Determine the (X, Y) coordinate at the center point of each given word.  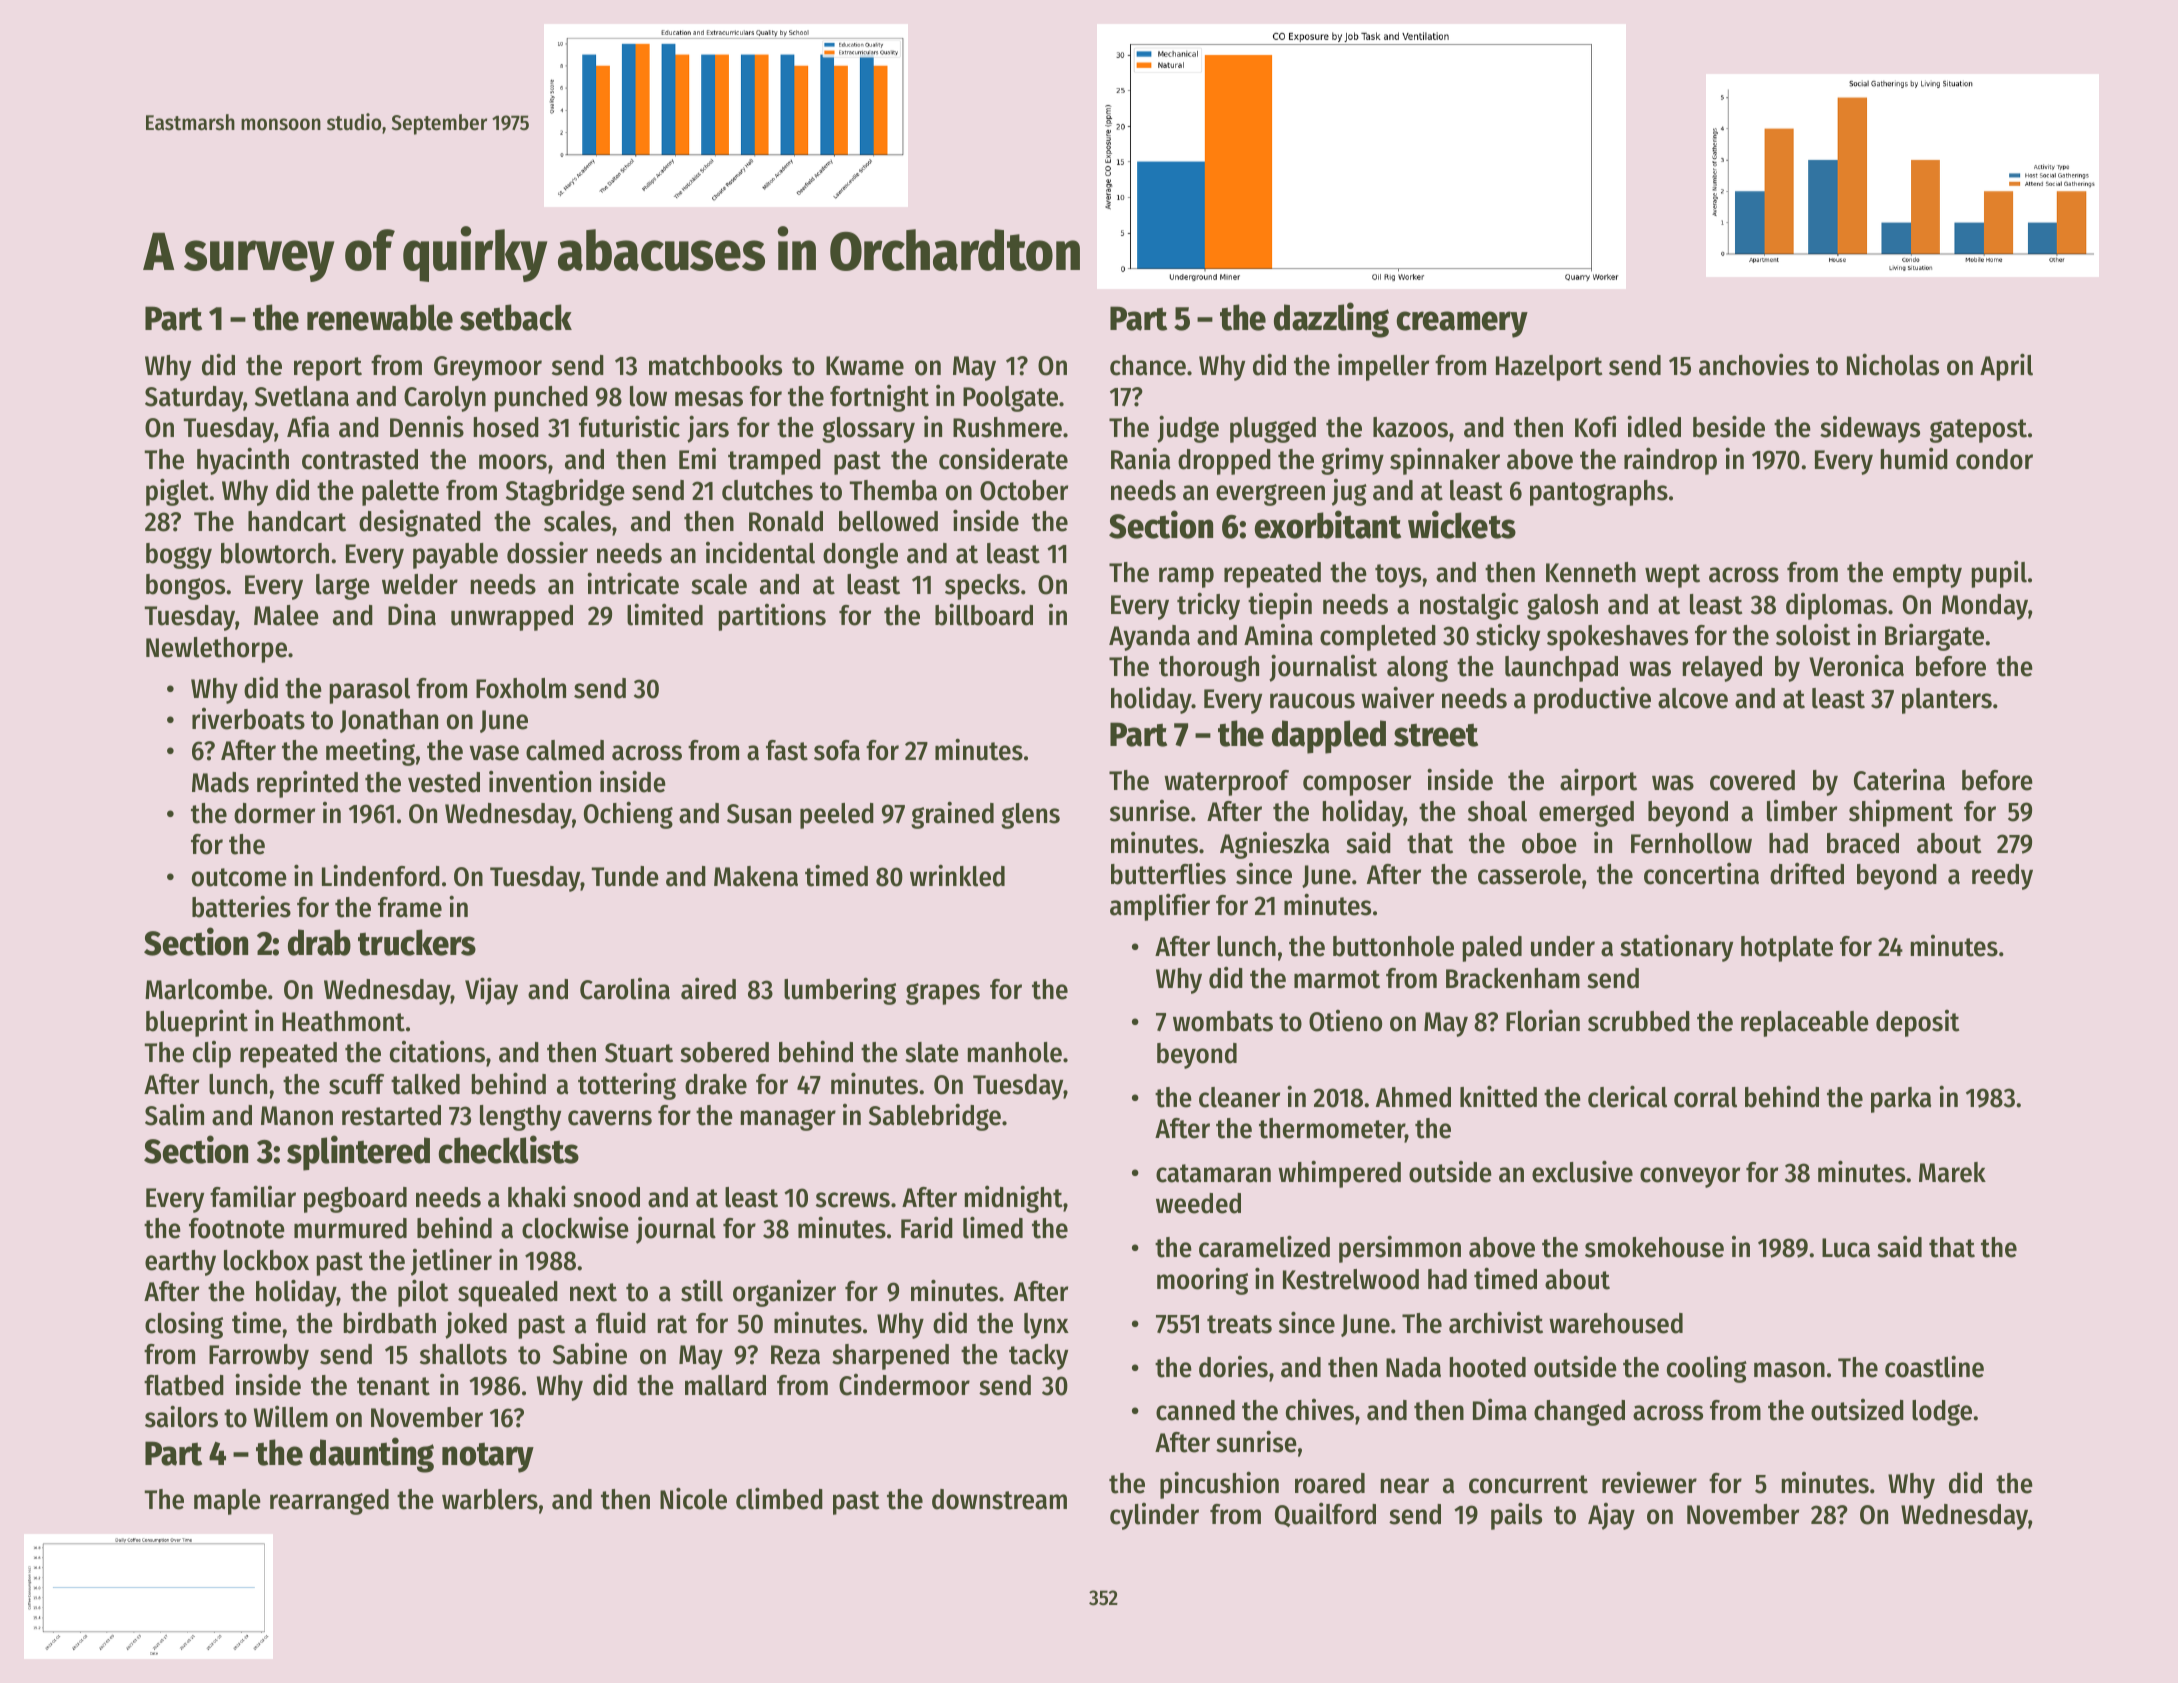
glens (1030, 816)
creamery (1462, 324)
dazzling (1331, 320)
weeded (1198, 1203)
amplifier (1160, 907)
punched (541, 399)
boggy (179, 556)
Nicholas (1893, 364)
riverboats (248, 719)
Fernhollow (1691, 843)
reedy (2002, 877)
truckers (417, 942)
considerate (1003, 459)
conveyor (1690, 1177)
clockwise (575, 1227)
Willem (291, 1416)
